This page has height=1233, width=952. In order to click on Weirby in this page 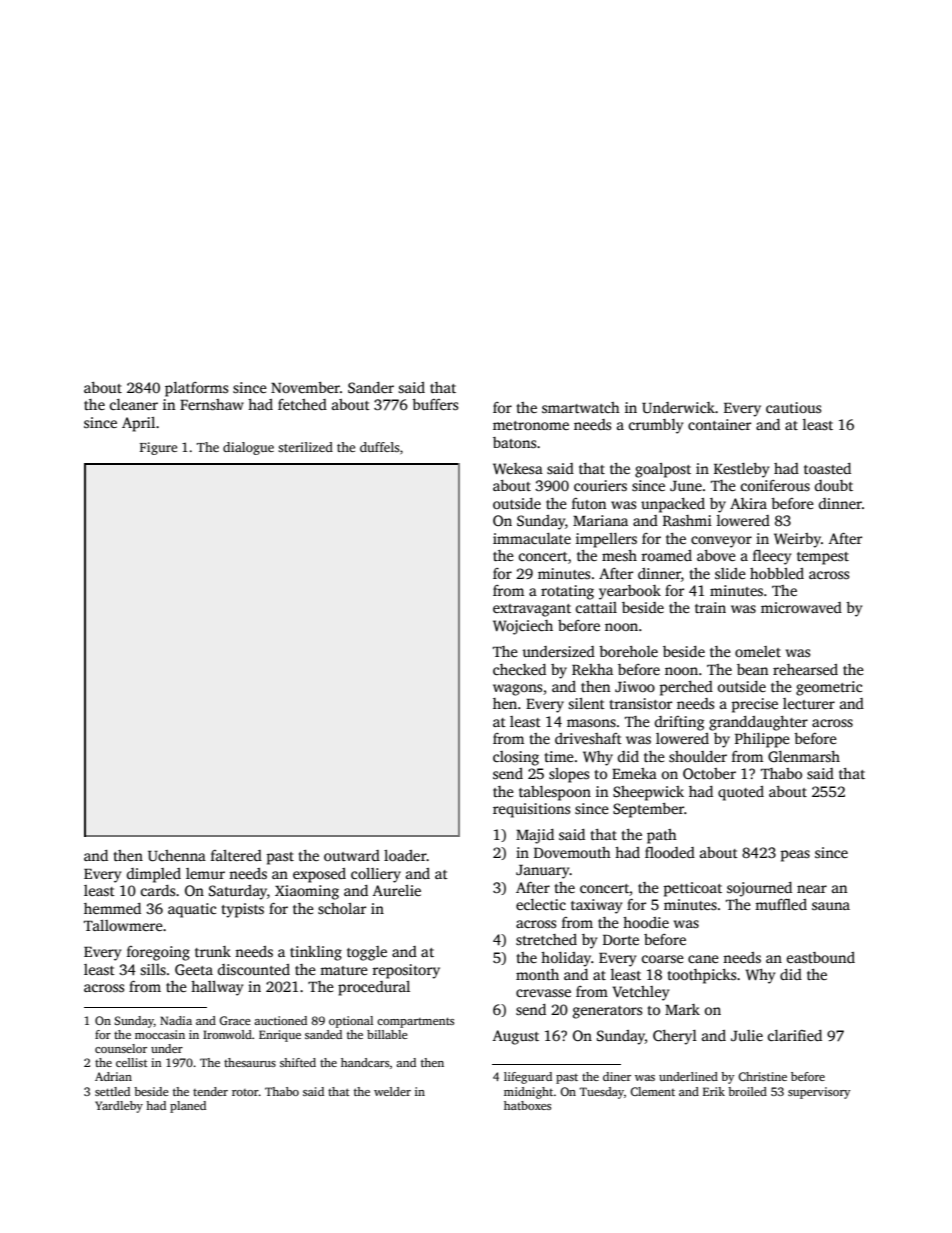, I will do `click(797, 540)`.
